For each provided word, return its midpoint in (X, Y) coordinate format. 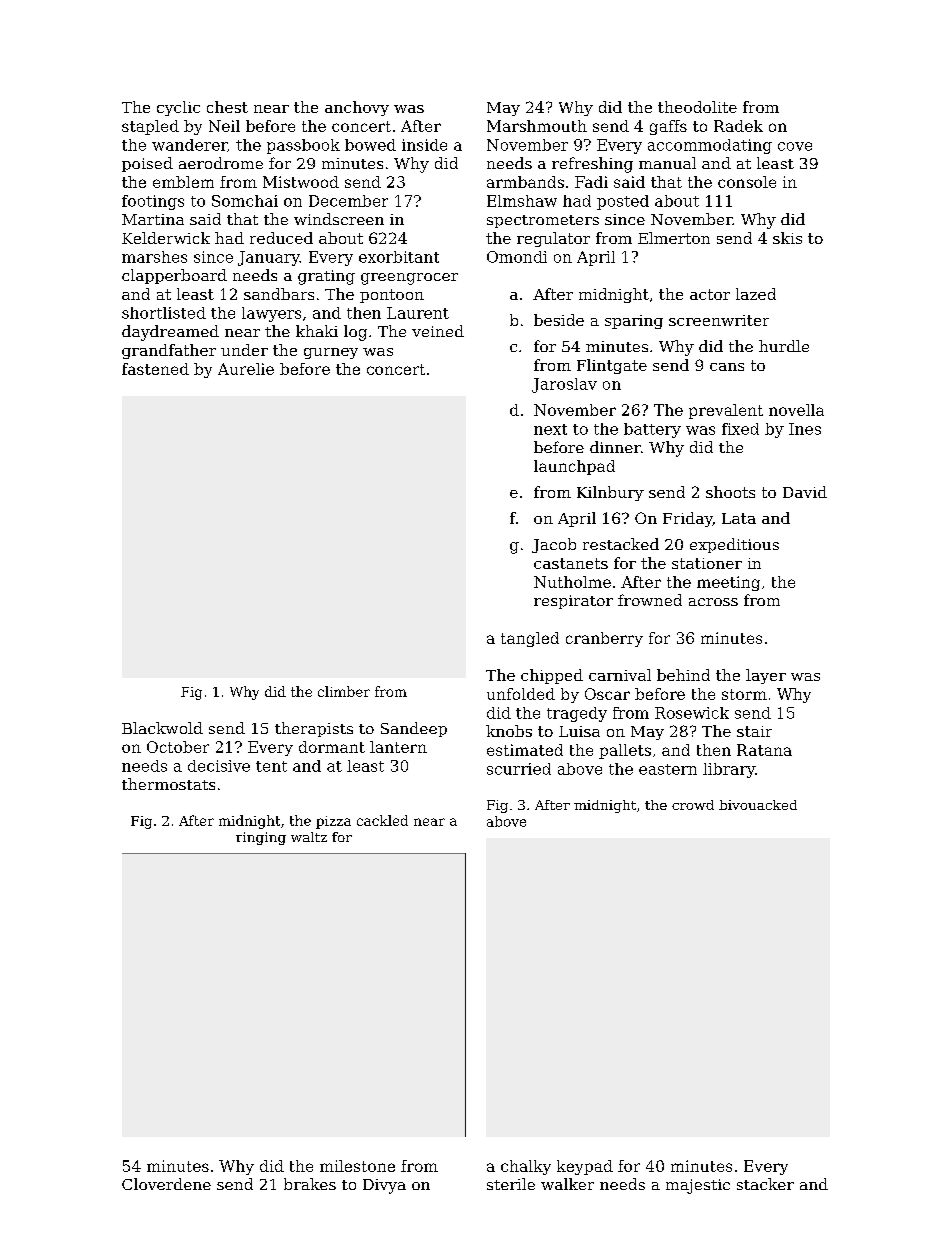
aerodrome (221, 163)
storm (744, 694)
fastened (155, 369)
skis (787, 238)
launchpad (574, 467)
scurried (519, 769)
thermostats (168, 784)
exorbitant (399, 257)
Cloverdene (166, 1184)
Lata (739, 518)
